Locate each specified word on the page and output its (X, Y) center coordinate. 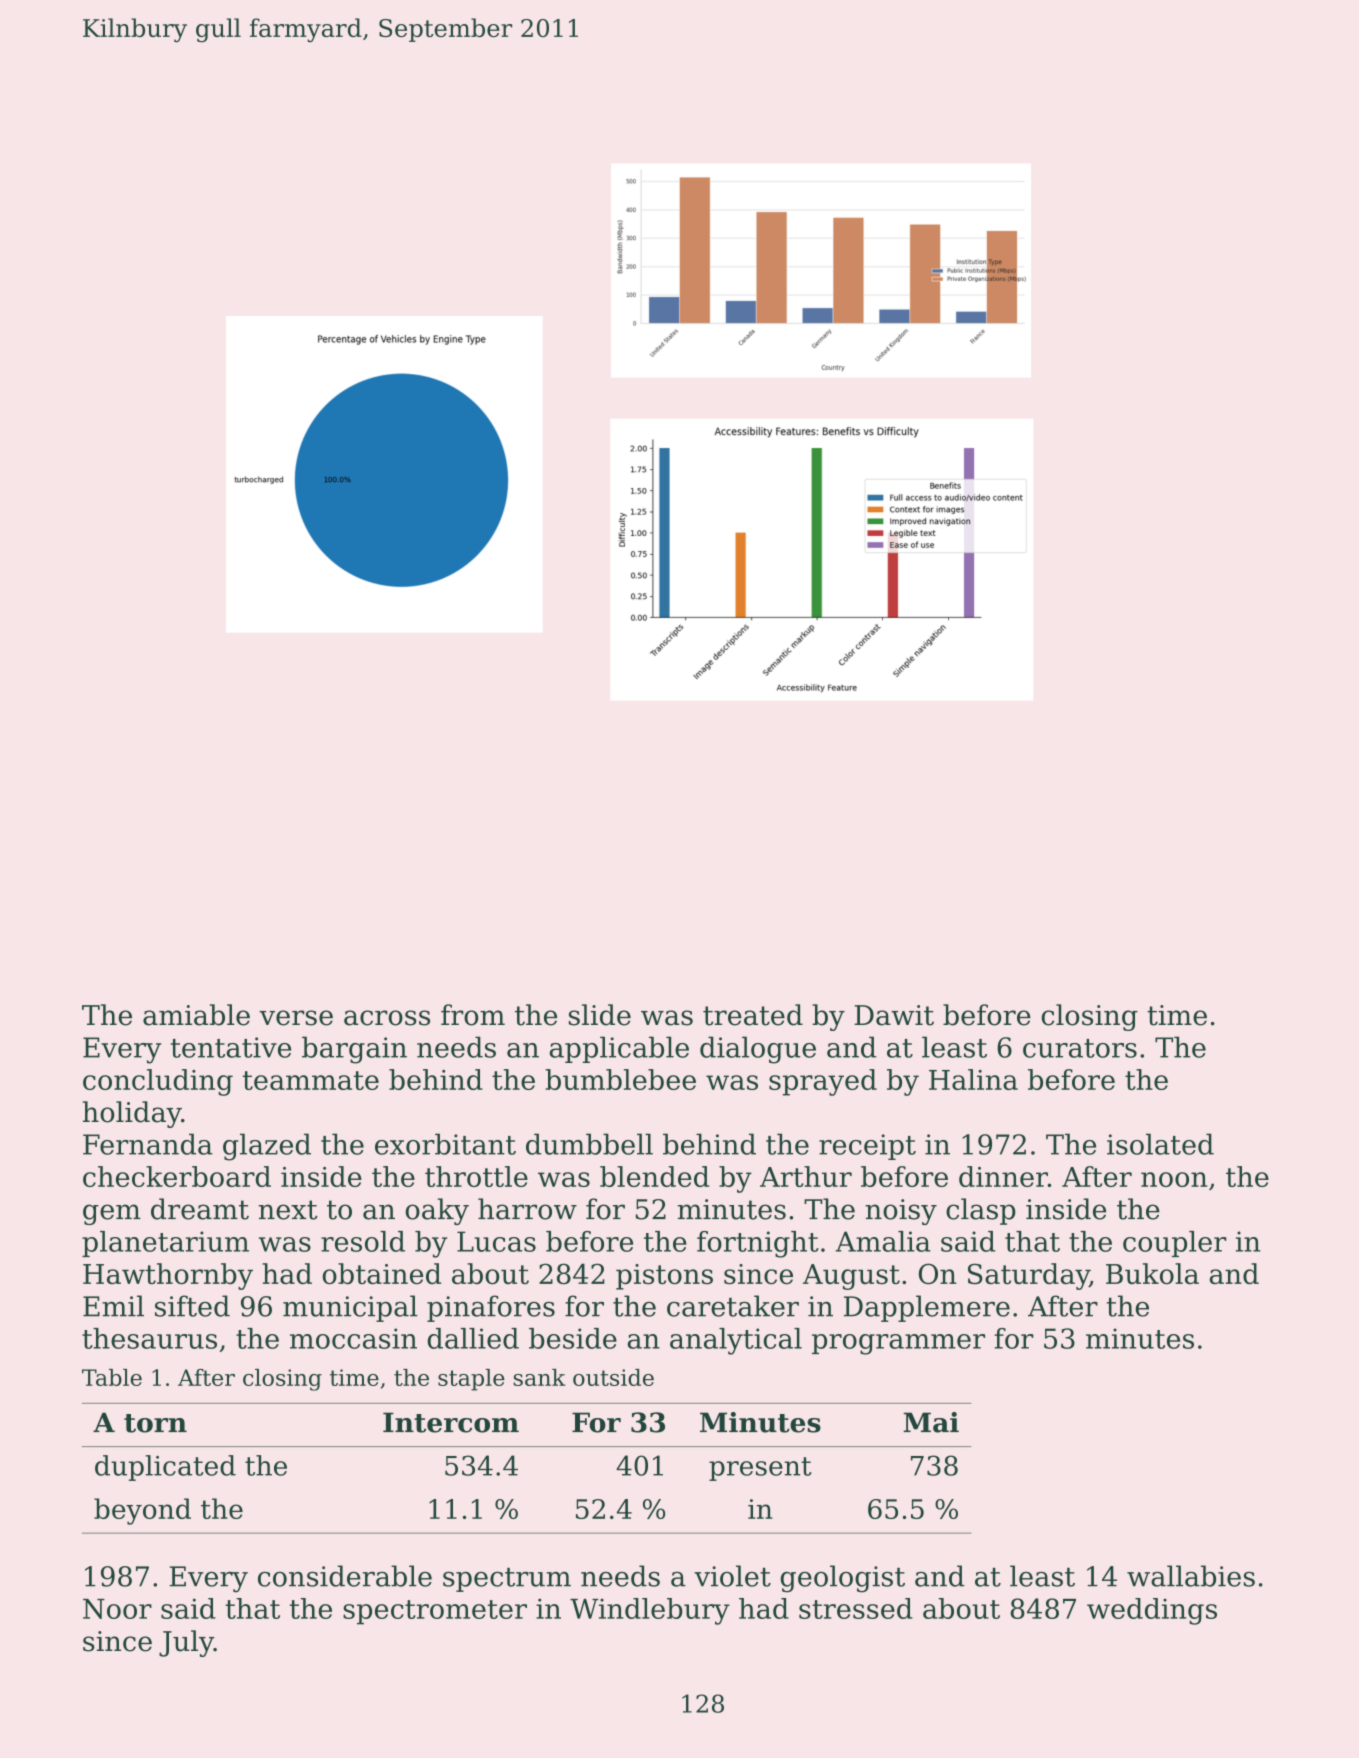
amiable (196, 1015)
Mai (931, 1422)
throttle (476, 1176)
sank (539, 1377)
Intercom (451, 1422)
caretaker (733, 1306)
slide (600, 1015)
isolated (1160, 1144)
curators (1080, 1048)
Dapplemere (927, 1308)
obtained (381, 1274)
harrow (527, 1209)
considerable (345, 1576)
